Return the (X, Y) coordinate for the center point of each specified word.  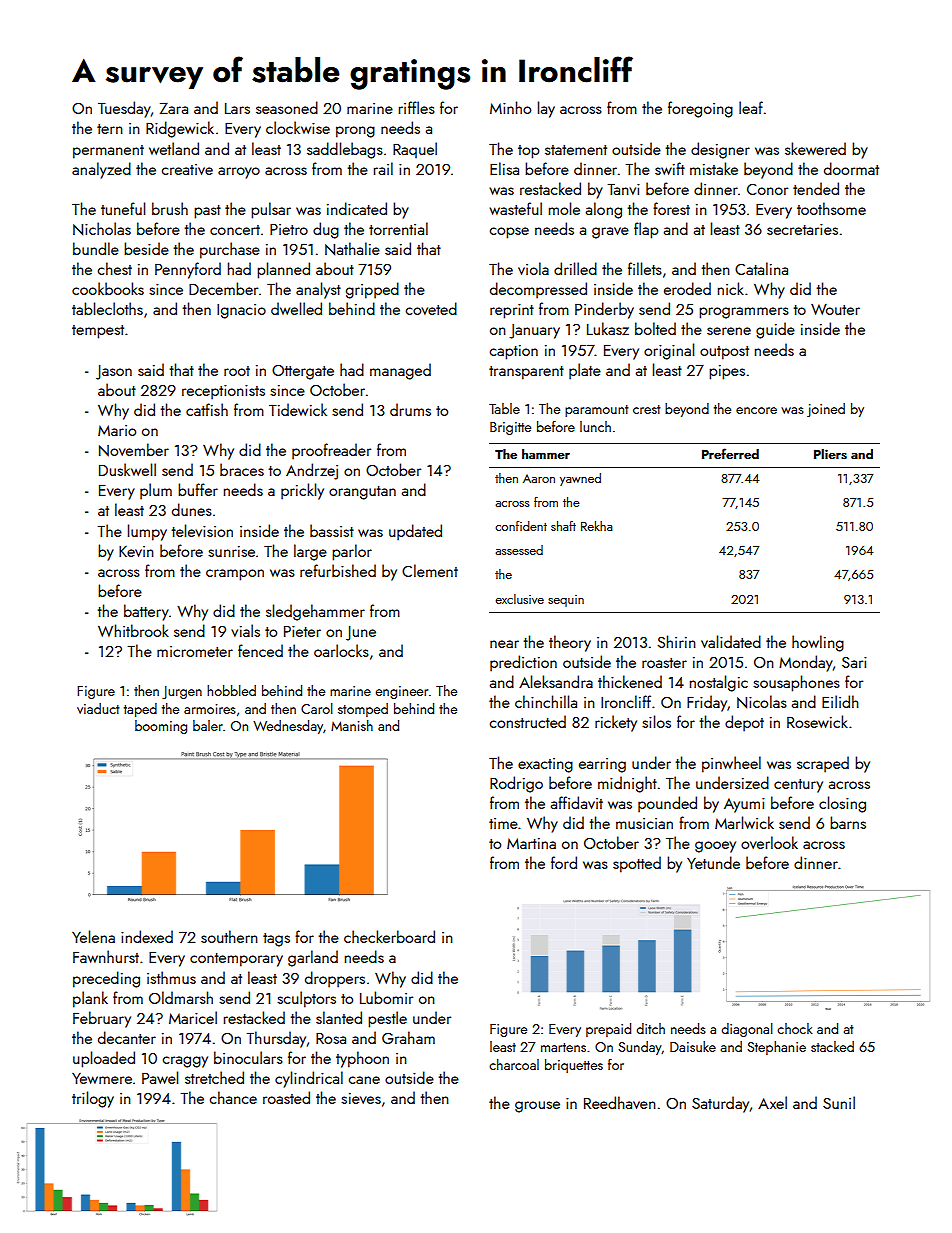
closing (842, 804)
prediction (523, 663)
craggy (185, 1062)
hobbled (231, 690)
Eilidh (840, 701)
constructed (528, 721)
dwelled (296, 308)
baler (208, 725)
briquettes (574, 1066)
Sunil (839, 1102)
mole (564, 208)
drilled (575, 268)
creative (187, 169)
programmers (744, 313)
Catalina (761, 268)
